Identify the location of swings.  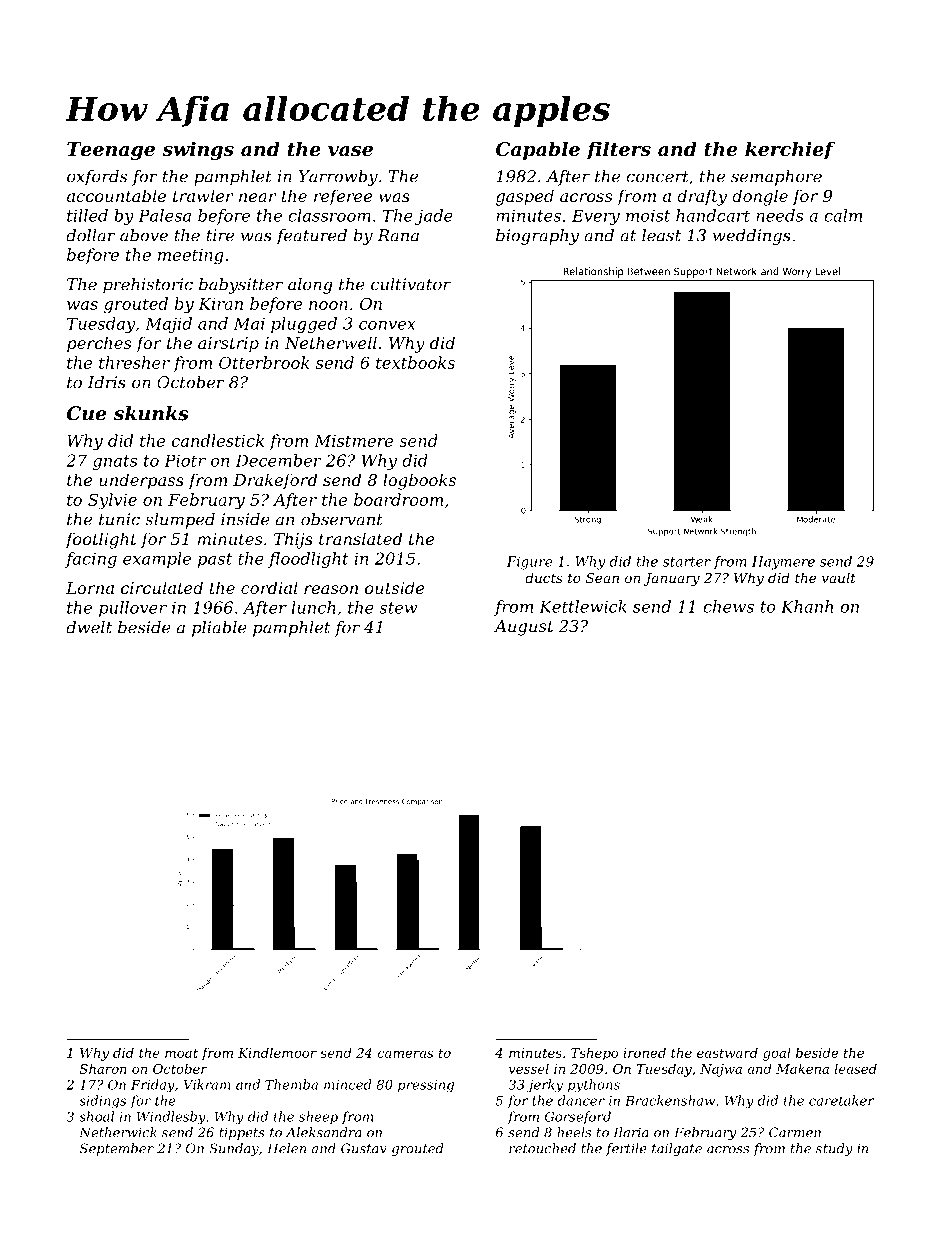
(198, 150).
